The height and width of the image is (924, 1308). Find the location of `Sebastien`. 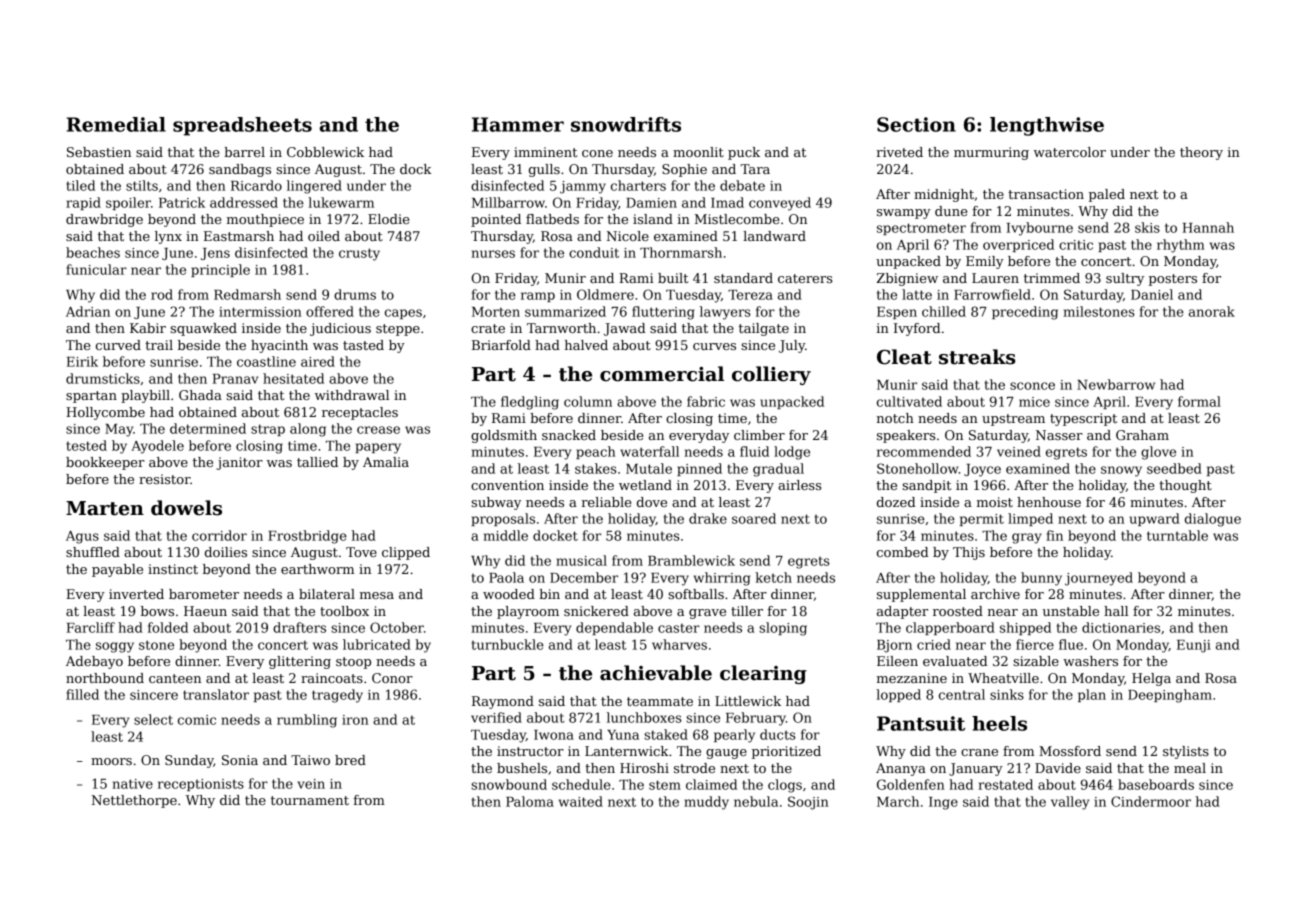

Sebastien is located at coordinates (99, 152).
